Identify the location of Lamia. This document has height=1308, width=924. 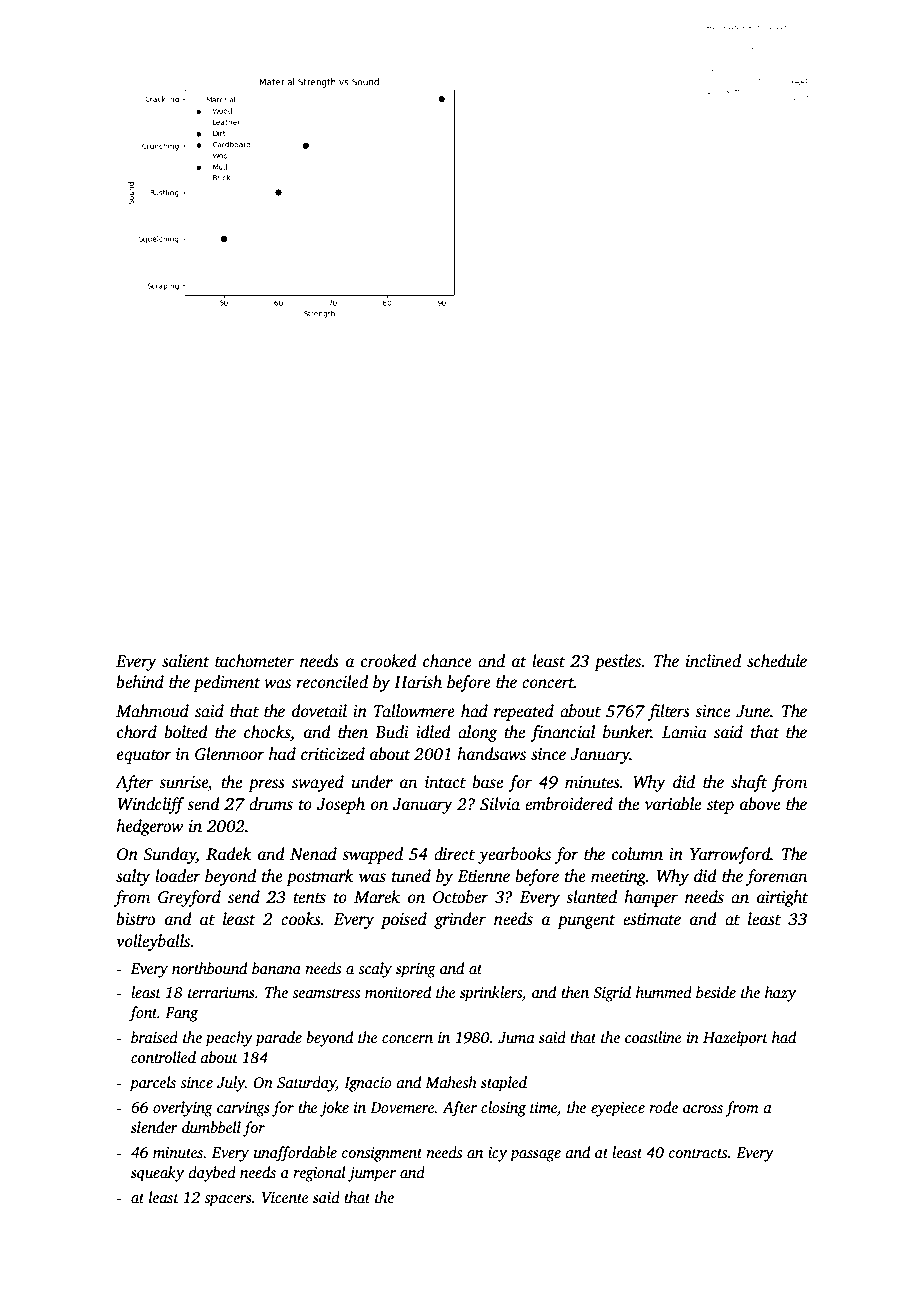
(684, 732).
